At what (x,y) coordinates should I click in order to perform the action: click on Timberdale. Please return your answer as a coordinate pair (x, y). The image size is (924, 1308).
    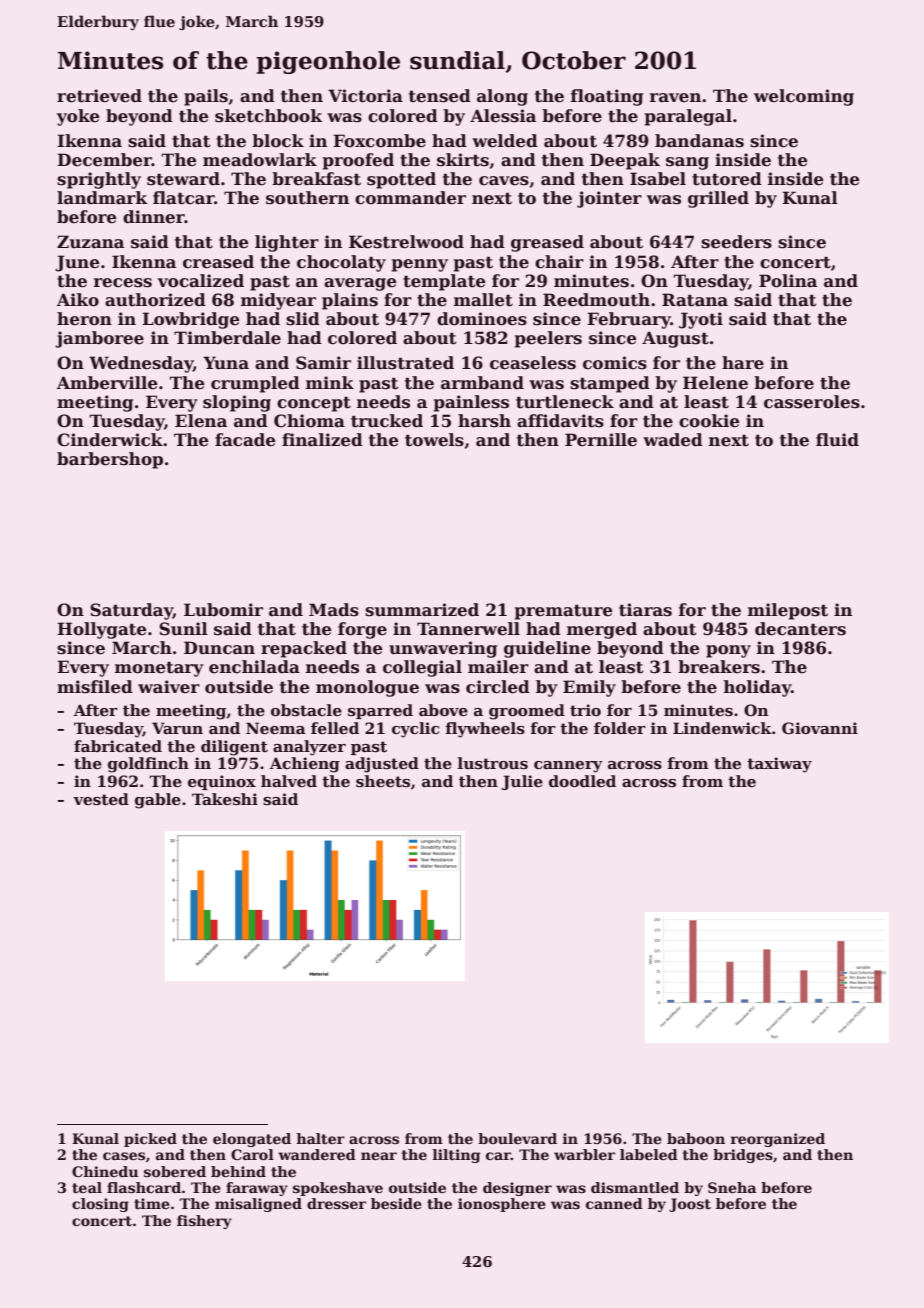
    Looking at the image, I should click on (227, 338).
